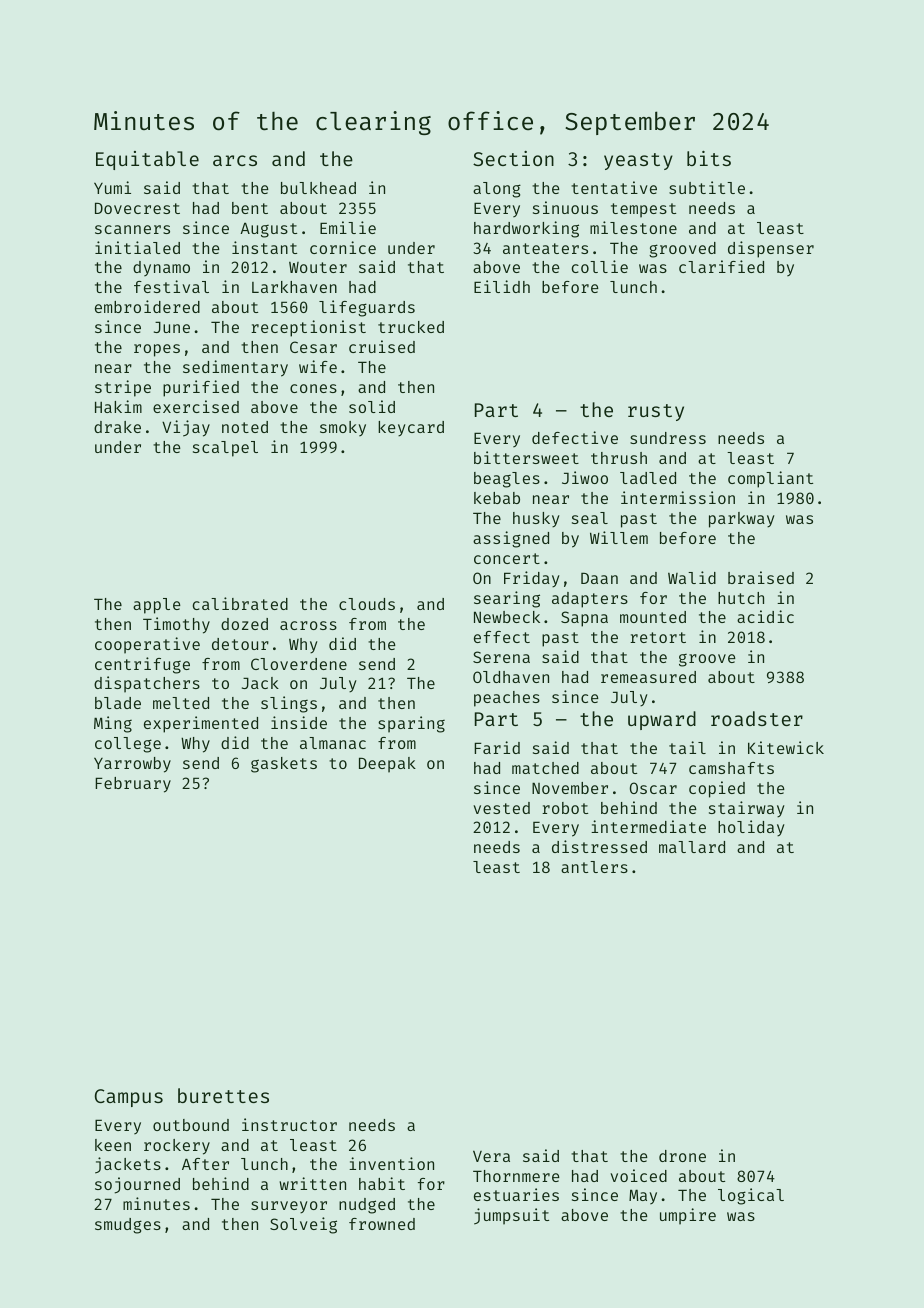 This screenshot has width=924, height=1308. Describe the element at coordinates (117, 427) in the screenshot. I see `drake` at that location.
